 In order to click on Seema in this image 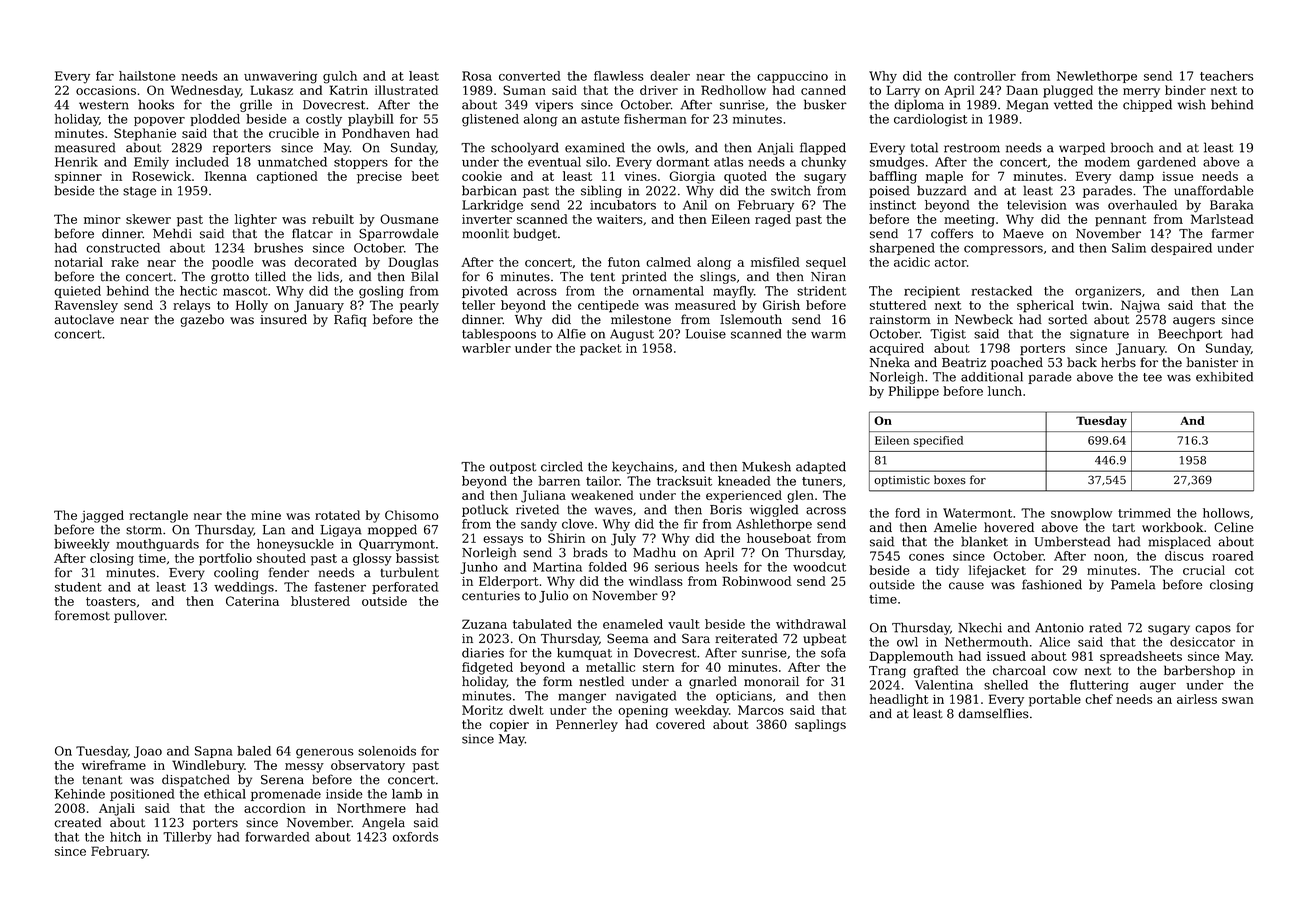, I will do `click(628, 638)`.
